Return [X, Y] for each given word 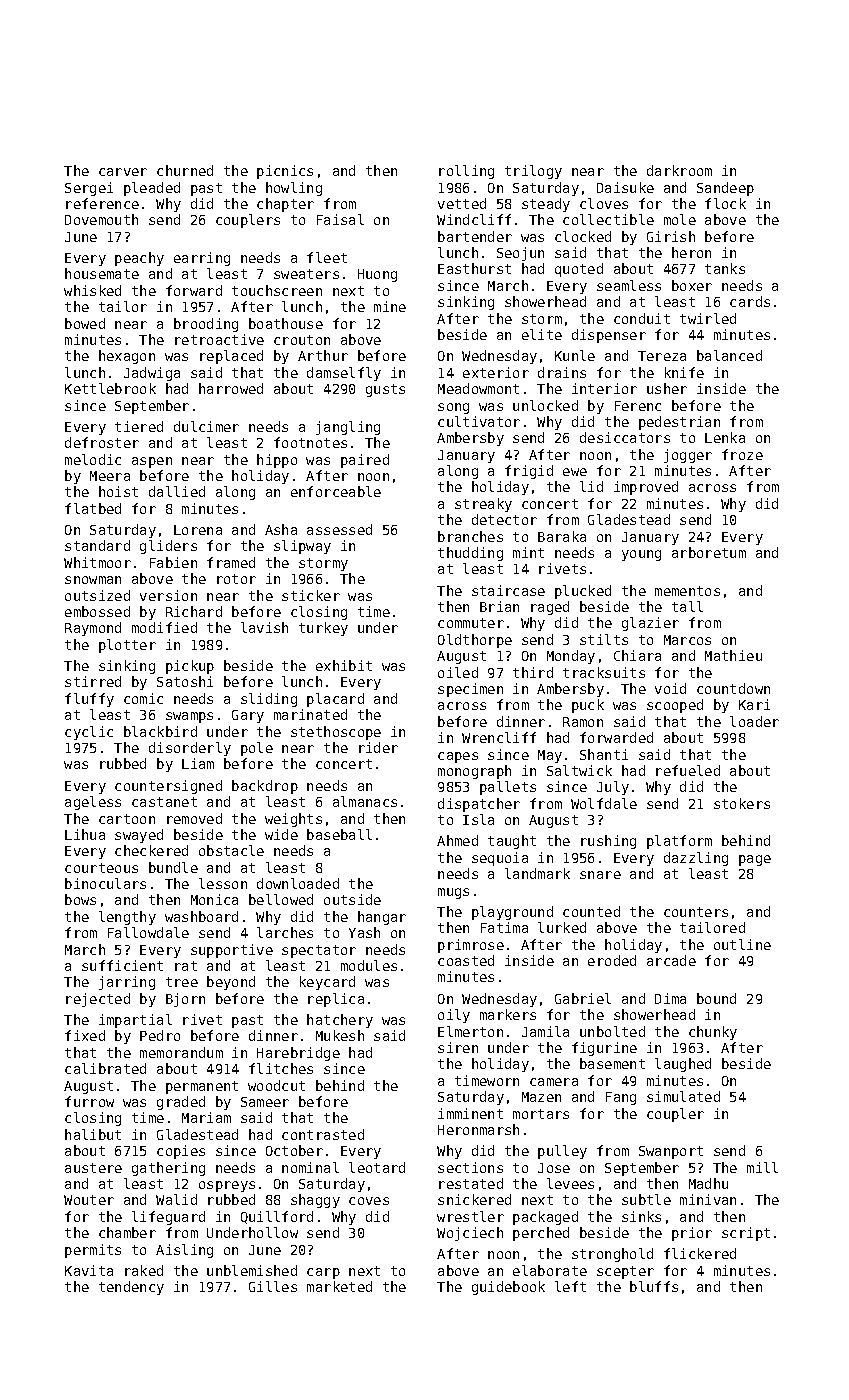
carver [123, 172]
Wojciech [470, 1234]
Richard [194, 611]
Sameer [265, 1102]
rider [378, 747]
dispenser [609, 336]
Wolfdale [604, 803]
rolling [466, 172]
